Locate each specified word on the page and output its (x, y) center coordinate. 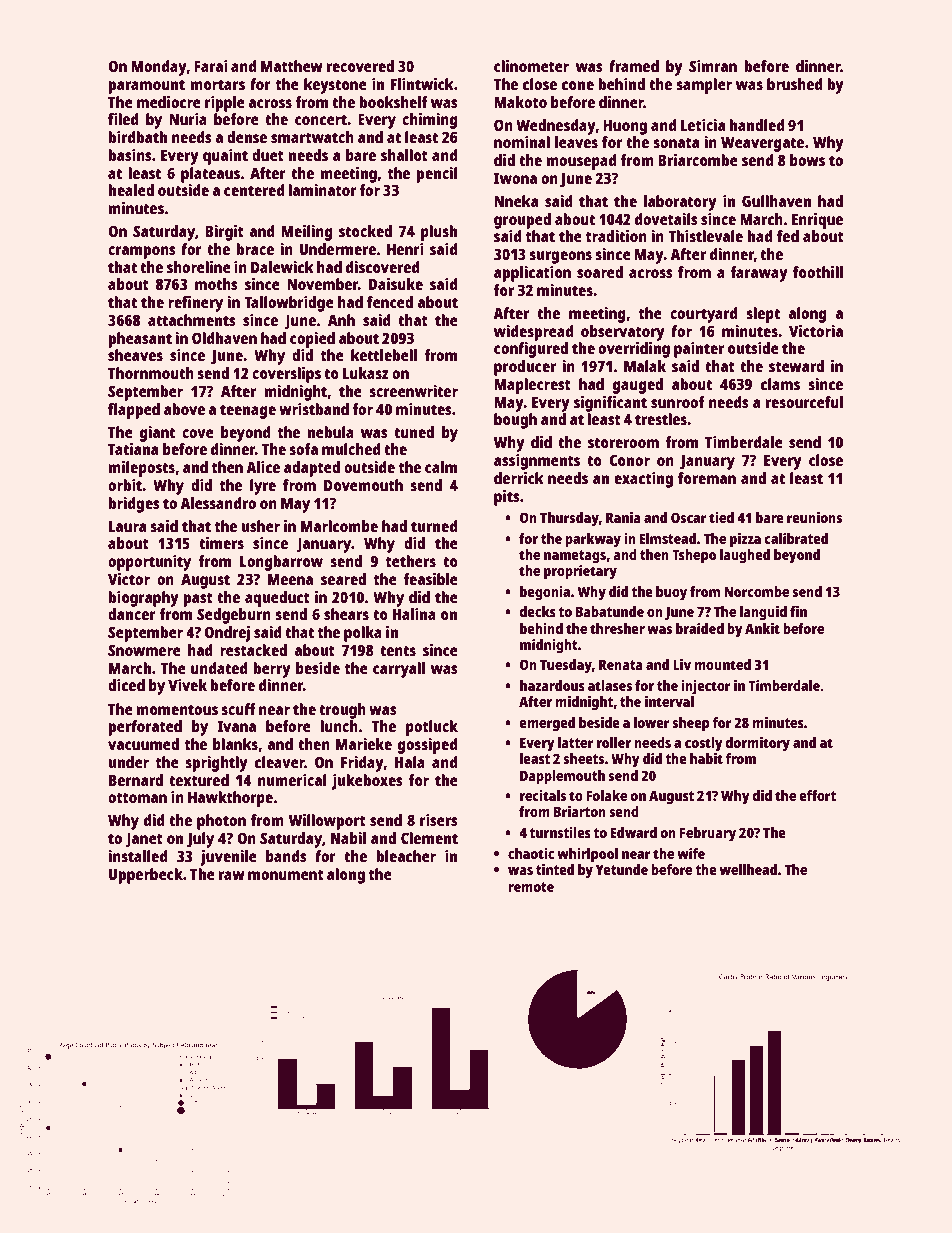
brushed (795, 84)
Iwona (515, 178)
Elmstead (668, 538)
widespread (534, 333)
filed (123, 119)
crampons (142, 252)
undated (219, 668)
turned (434, 526)
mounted (722, 664)
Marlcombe (339, 526)
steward (796, 366)
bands (286, 856)
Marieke (364, 744)
